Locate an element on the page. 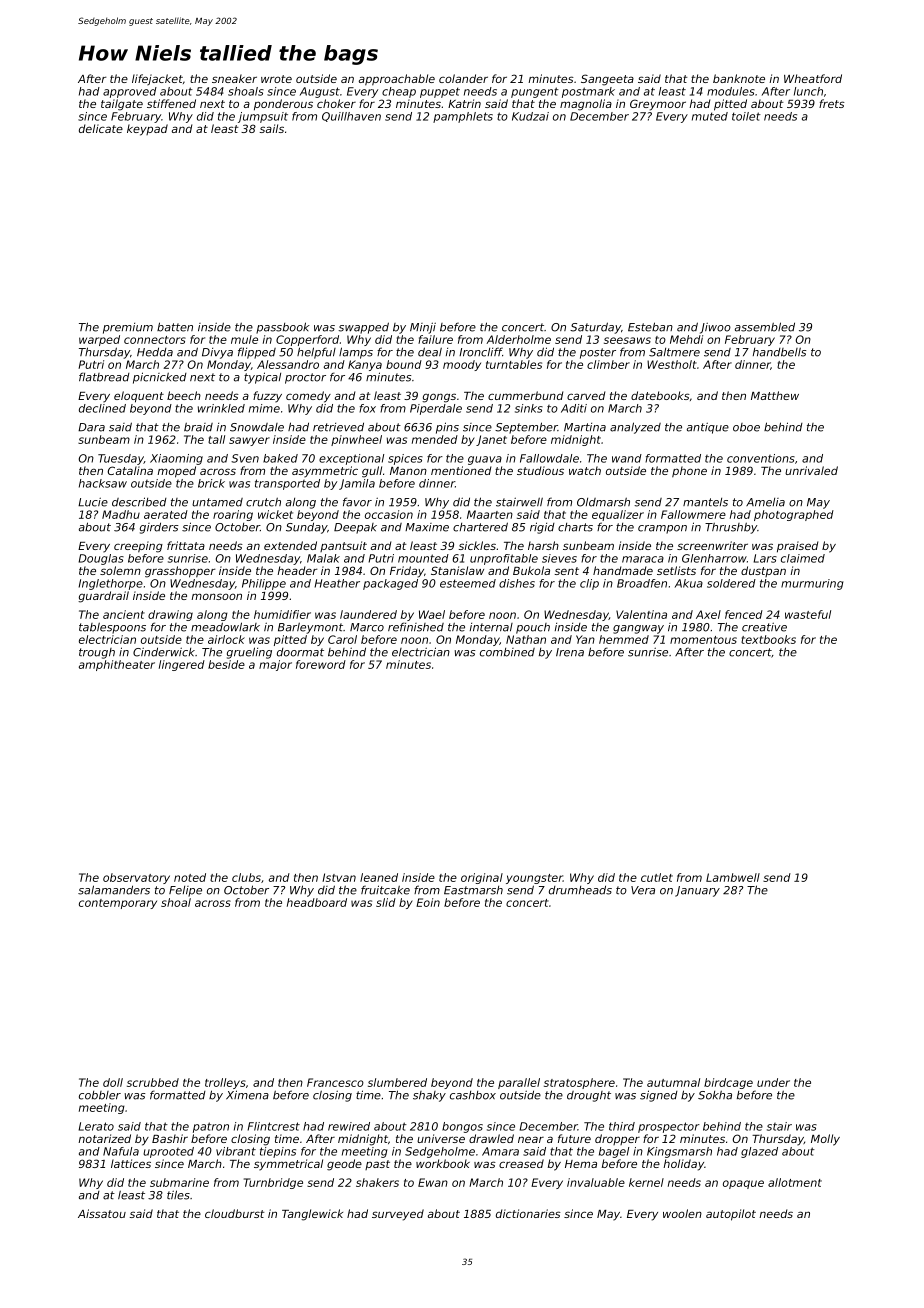  allotment is located at coordinates (795, 1182).
